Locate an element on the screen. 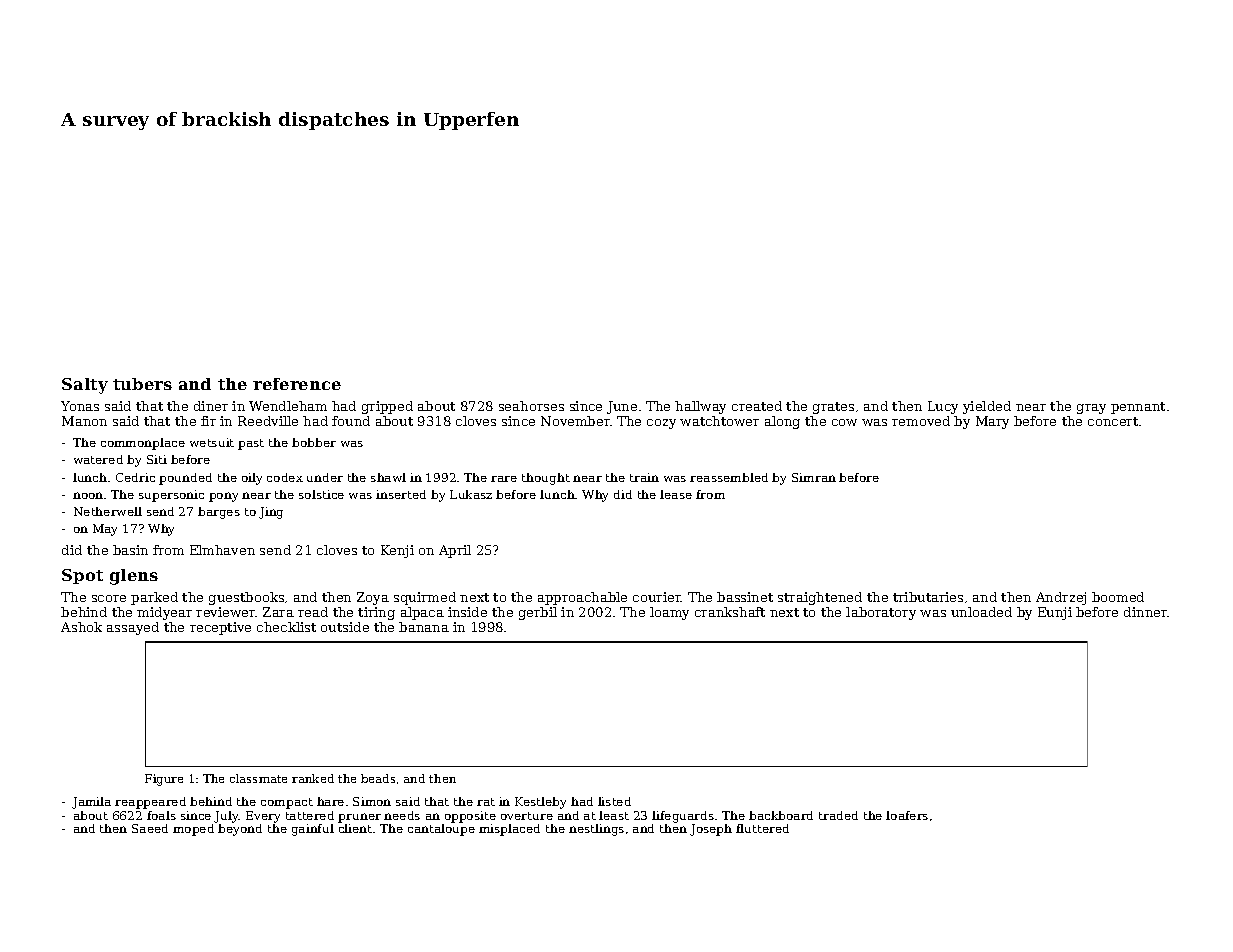 This screenshot has height=952, width=1233. Ashok is located at coordinates (81, 627).
